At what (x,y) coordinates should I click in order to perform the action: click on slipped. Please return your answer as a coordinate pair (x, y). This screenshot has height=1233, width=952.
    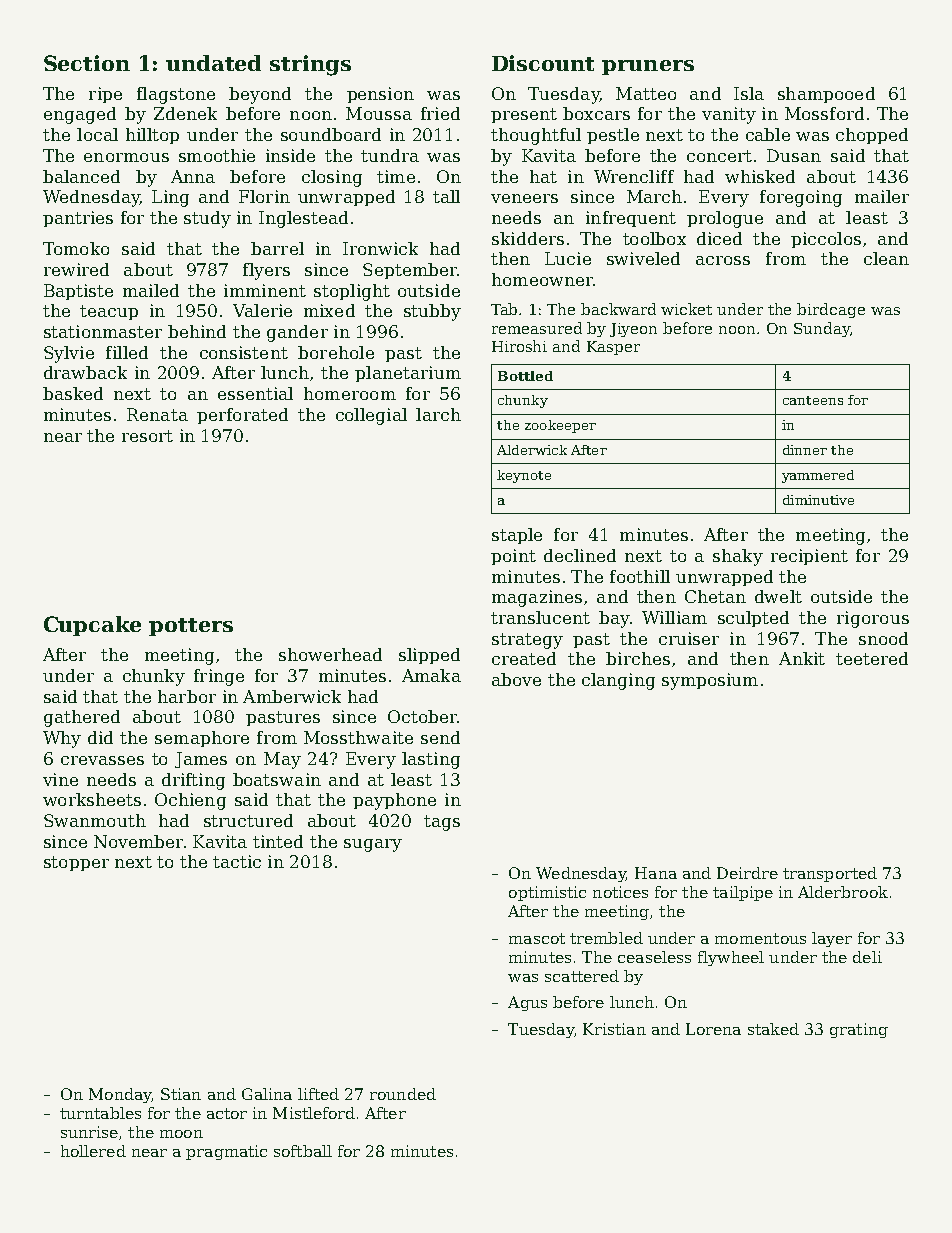
    Looking at the image, I should click on (429, 656).
